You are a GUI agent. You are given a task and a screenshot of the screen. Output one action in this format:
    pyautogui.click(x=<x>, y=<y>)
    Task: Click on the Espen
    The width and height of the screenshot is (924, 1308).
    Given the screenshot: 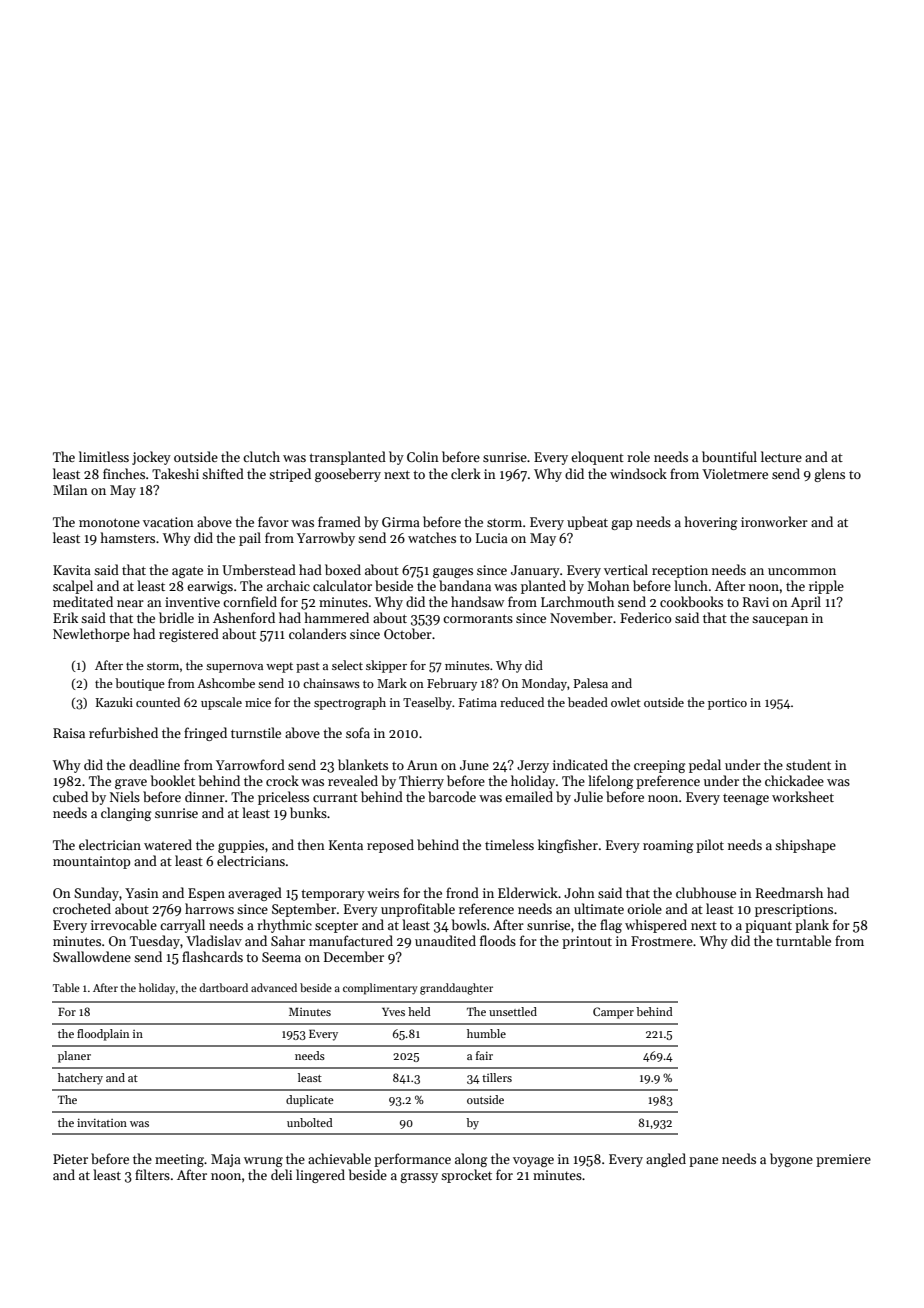 What is the action you would take?
    pyautogui.click(x=206, y=894)
